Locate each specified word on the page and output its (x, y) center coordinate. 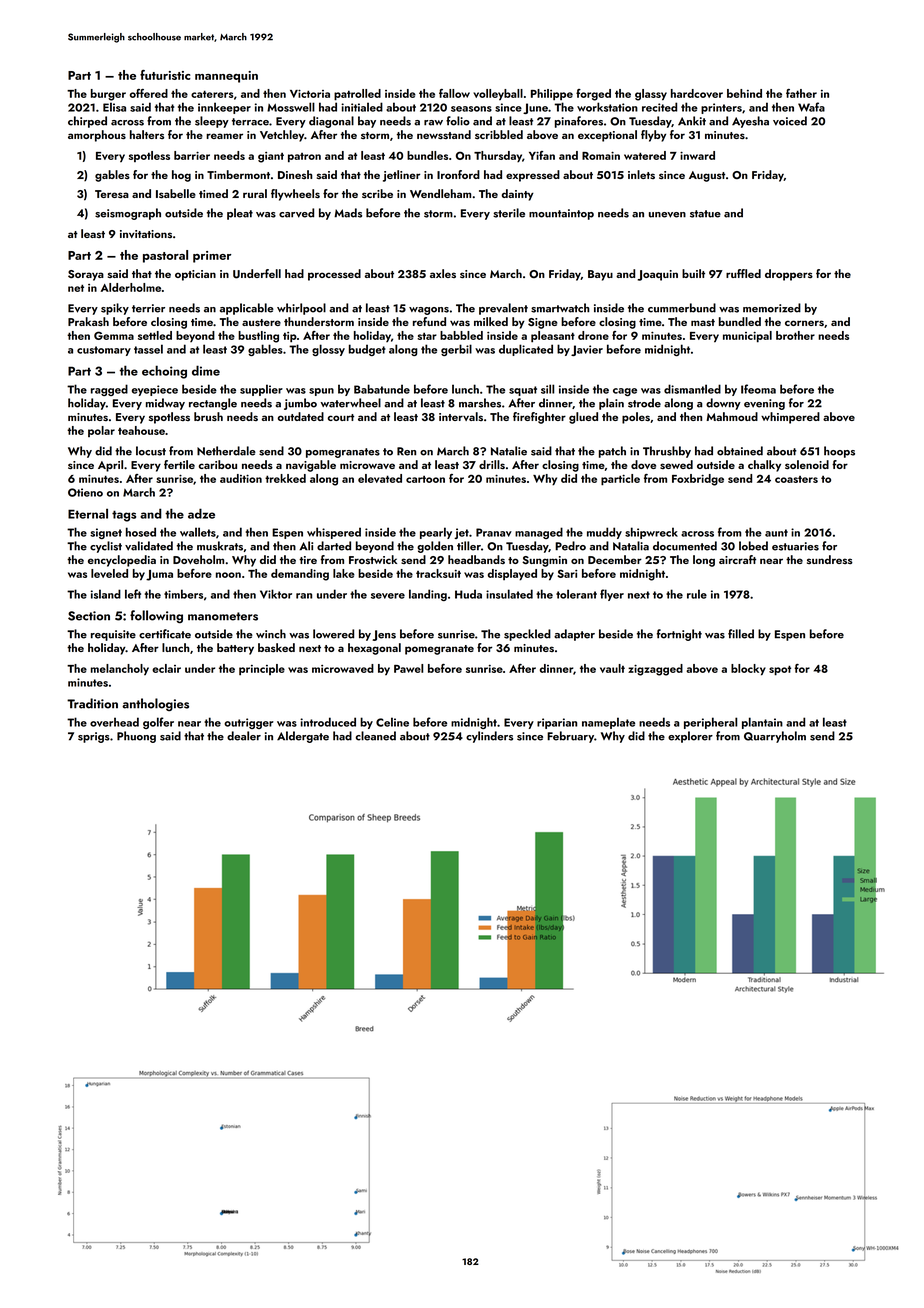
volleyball (498, 94)
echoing (164, 372)
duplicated (526, 350)
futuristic (165, 75)
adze (201, 513)
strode (644, 403)
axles (443, 273)
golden (435, 547)
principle (262, 669)
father (801, 93)
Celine (392, 722)
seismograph (128, 214)
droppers (789, 275)
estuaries (795, 546)
